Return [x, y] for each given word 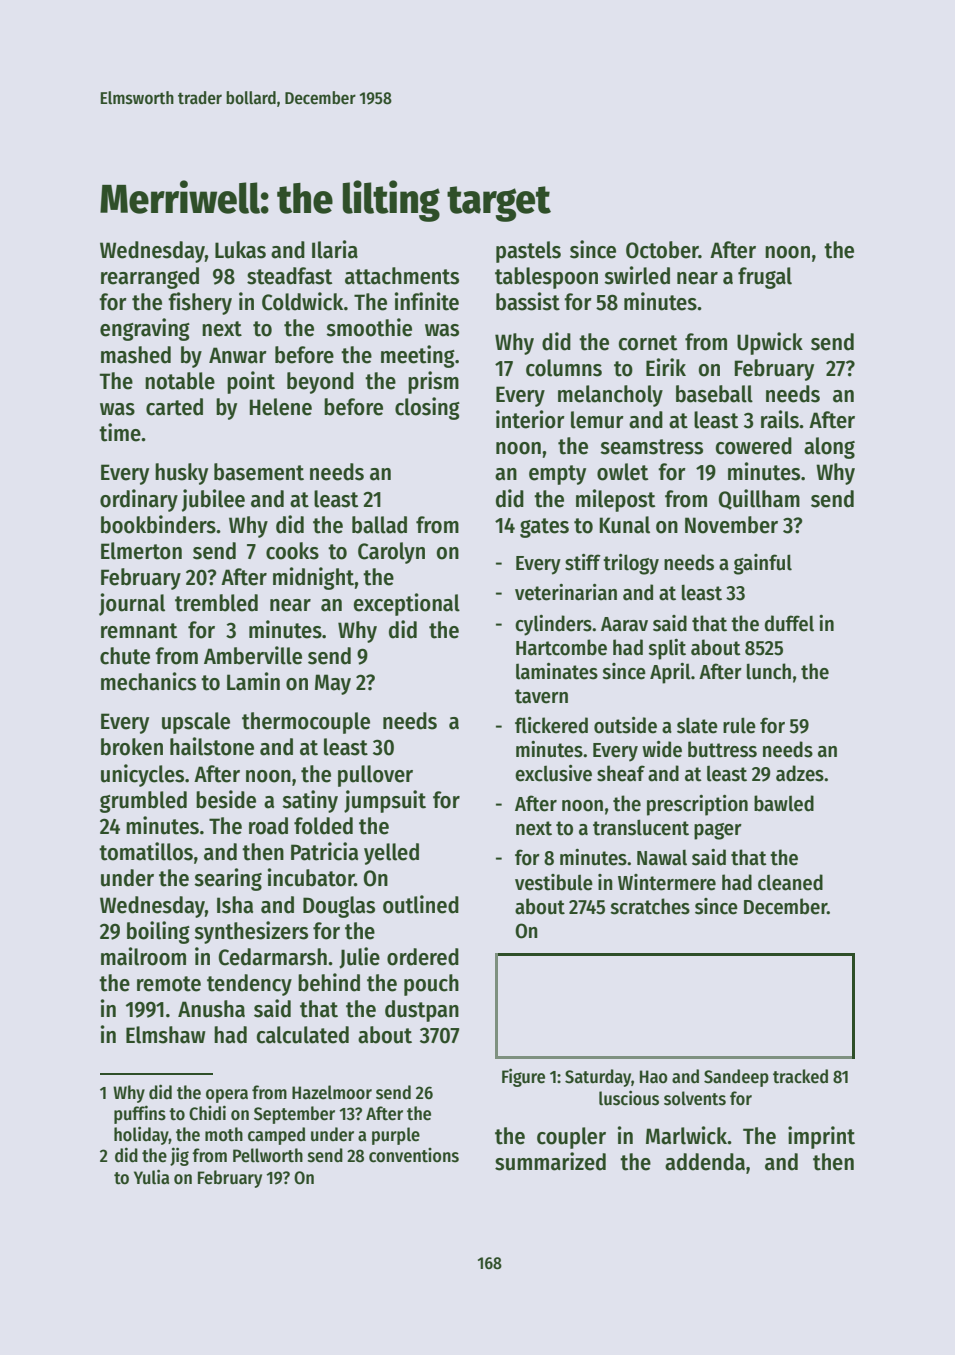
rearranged [150, 278]
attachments [402, 276]
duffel [789, 623]
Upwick [770, 343]
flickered [551, 725]
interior [530, 419]
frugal [765, 278]
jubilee [213, 500]
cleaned [790, 882]
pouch [431, 985]
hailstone [212, 746]
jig [179, 1156]
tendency [249, 985]
